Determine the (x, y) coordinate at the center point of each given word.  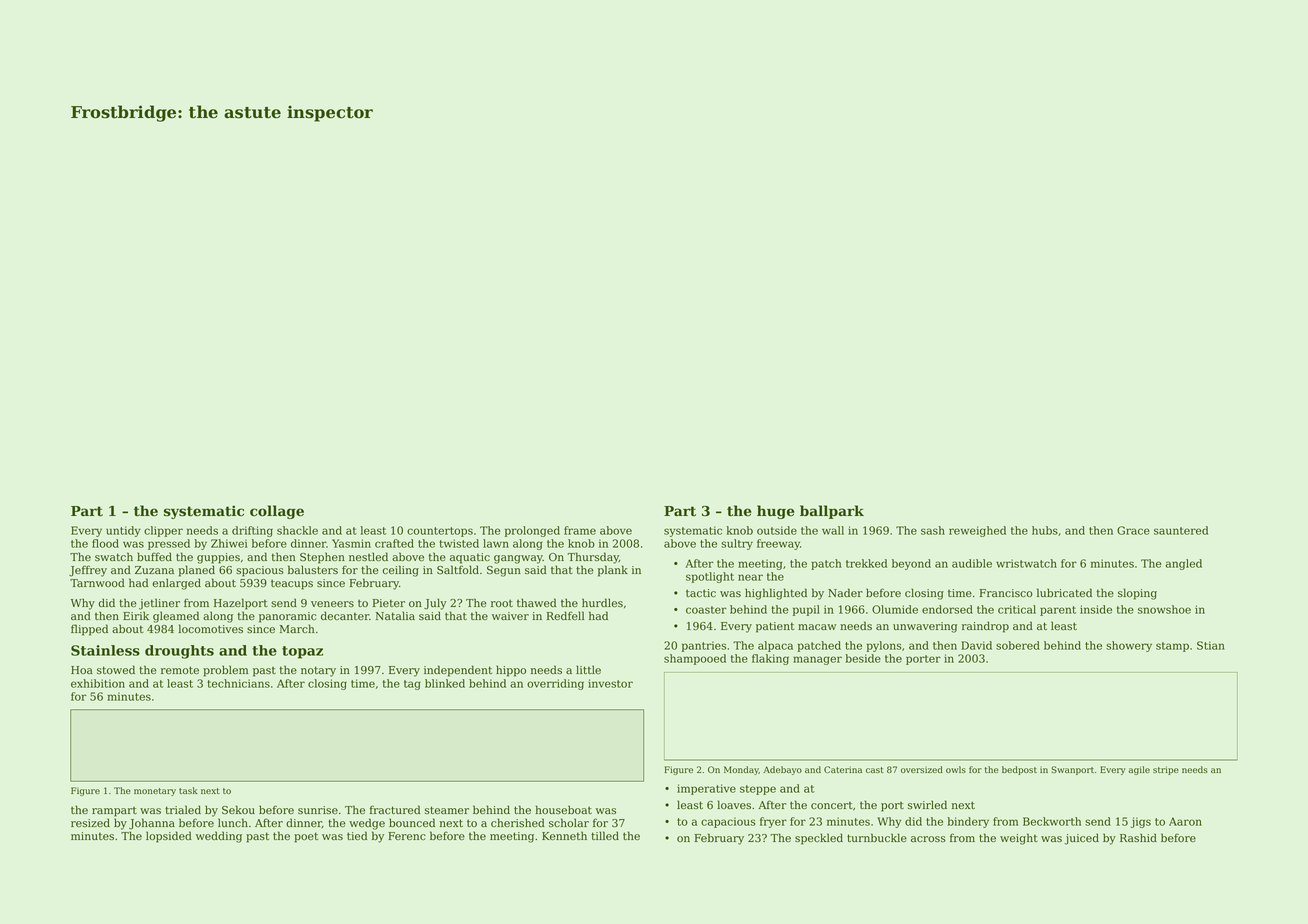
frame (580, 530)
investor (610, 683)
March (297, 628)
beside (863, 658)
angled (1184, 564)
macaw (817, 627)
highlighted (776, 594)
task (188, 790)
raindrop (985, 627)
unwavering (925, 627)
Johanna (152, 824)
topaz (302, 652)
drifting (252, 531)
